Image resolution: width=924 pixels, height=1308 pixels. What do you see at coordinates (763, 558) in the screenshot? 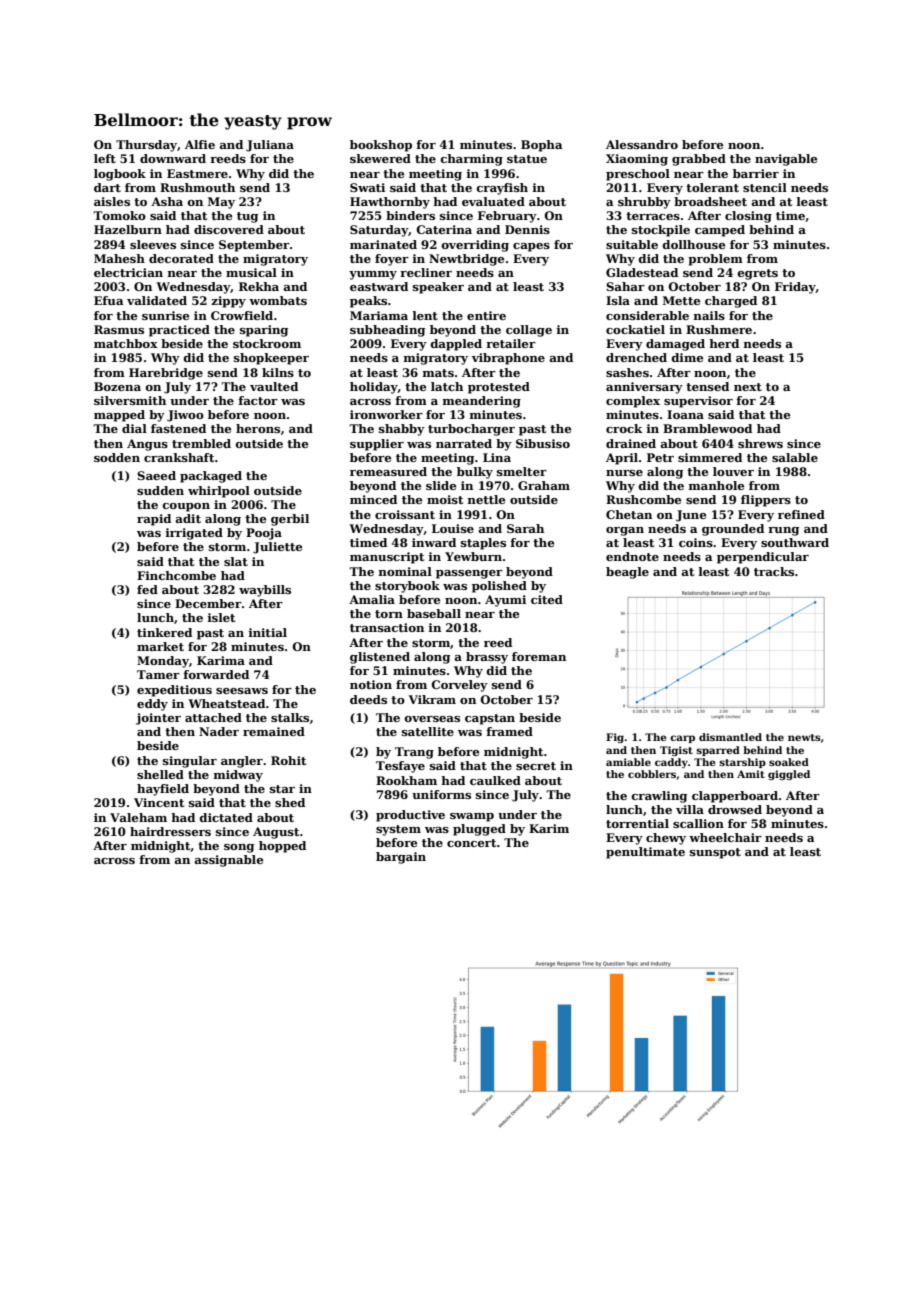
I see `perpendicular` at bounding box center [763, 558].
